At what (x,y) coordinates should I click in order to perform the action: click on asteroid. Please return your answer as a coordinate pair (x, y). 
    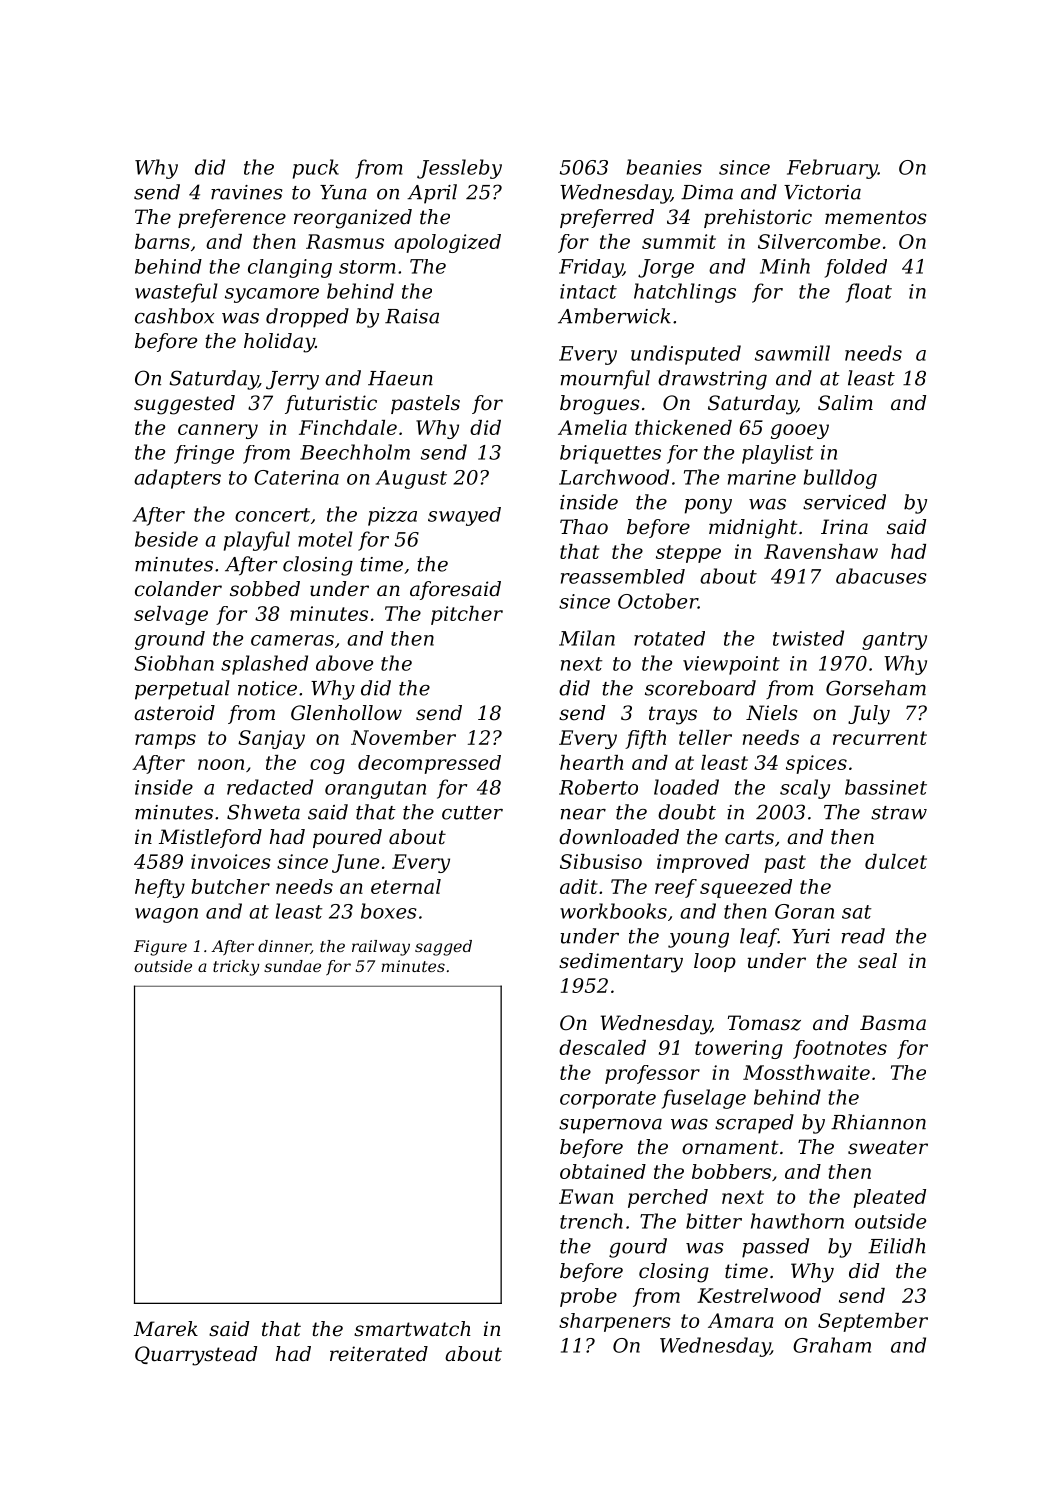
    Looking at the image, I should click on (174, 713).
